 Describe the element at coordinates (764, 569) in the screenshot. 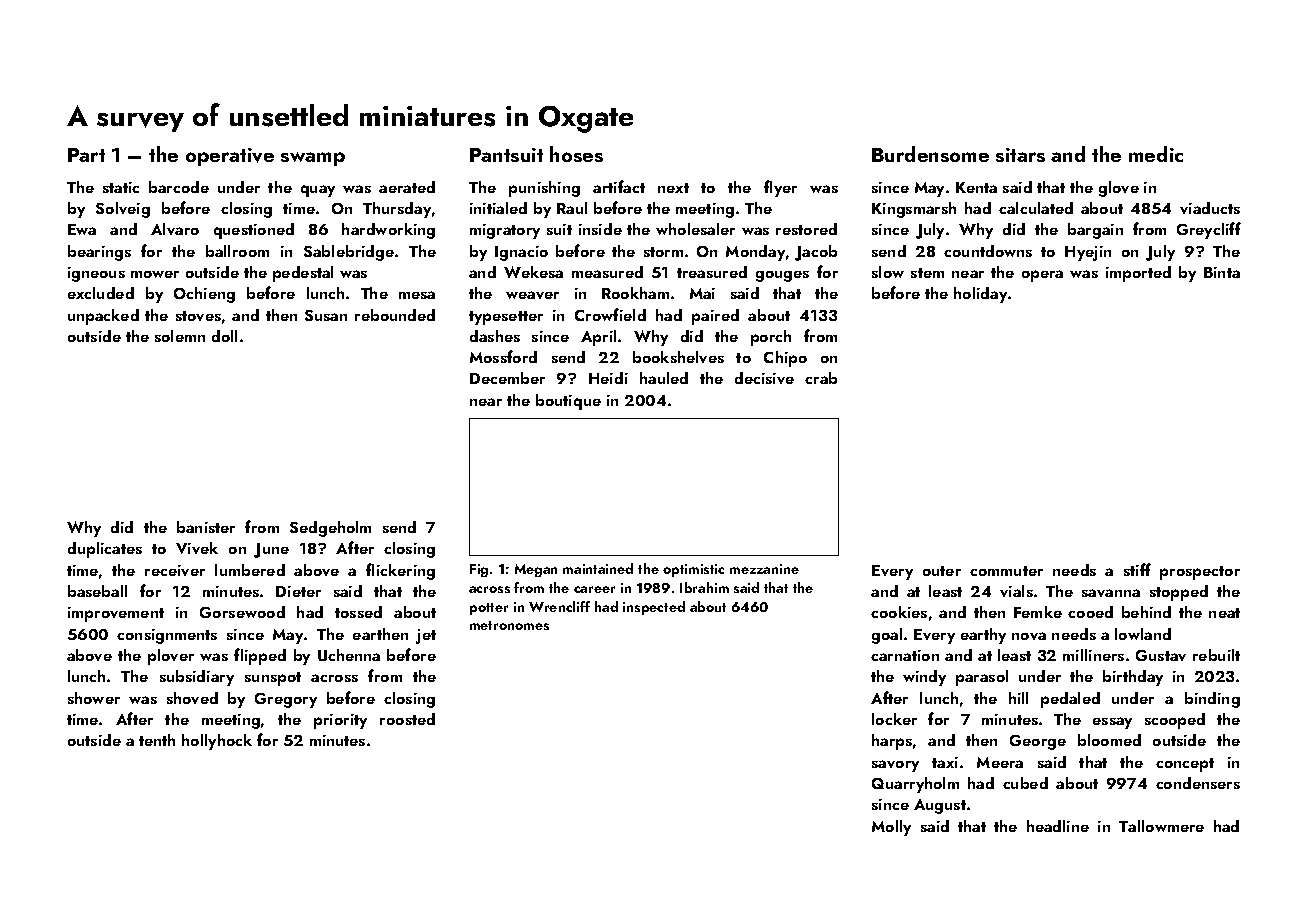

I see `mezzanine` at that location.
